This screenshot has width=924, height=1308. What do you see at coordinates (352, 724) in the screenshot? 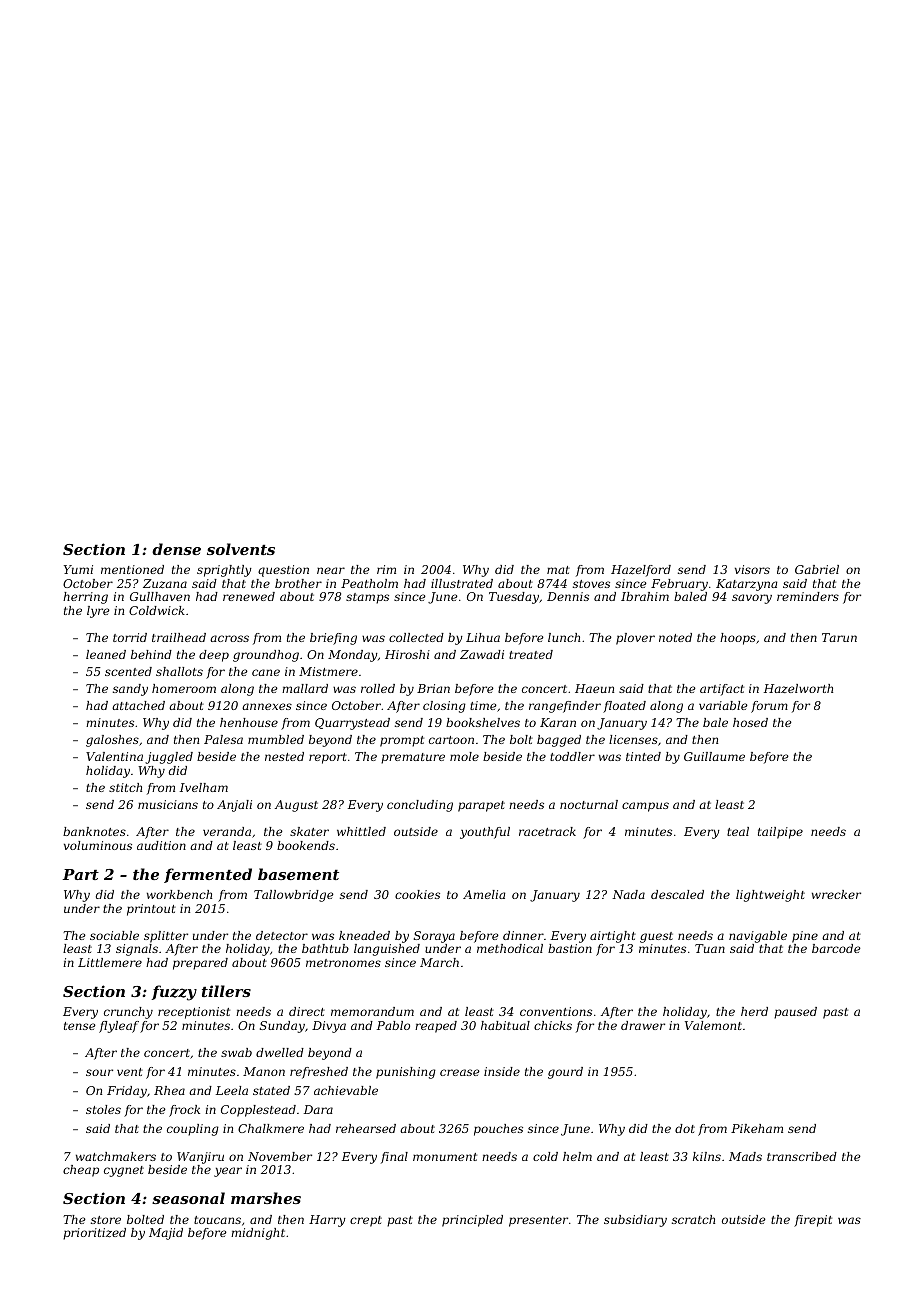
I see `Quarrystead` at bounding box center [352, 724].
